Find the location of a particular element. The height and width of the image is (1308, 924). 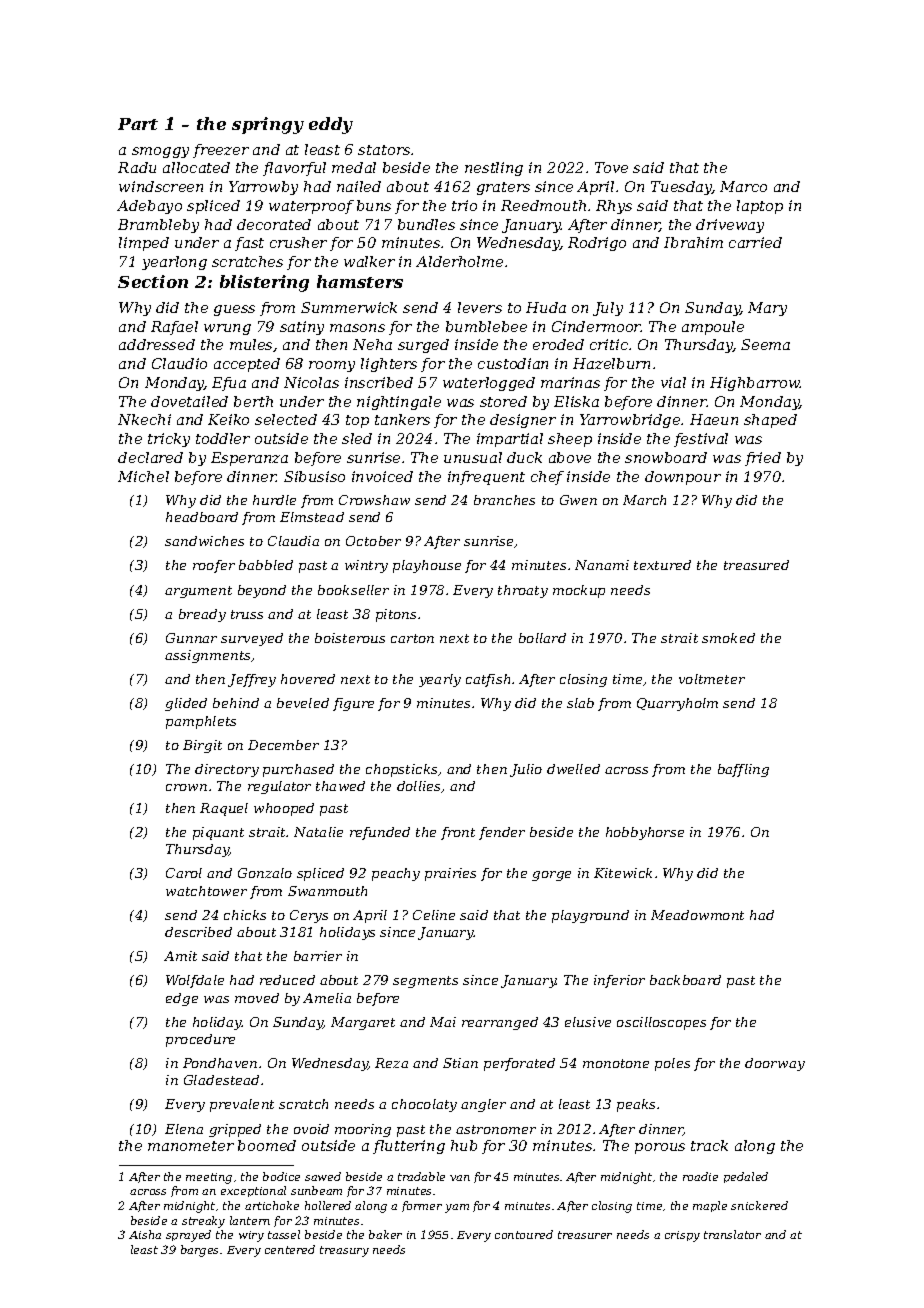

carried is located at coordinates (755, 242).
